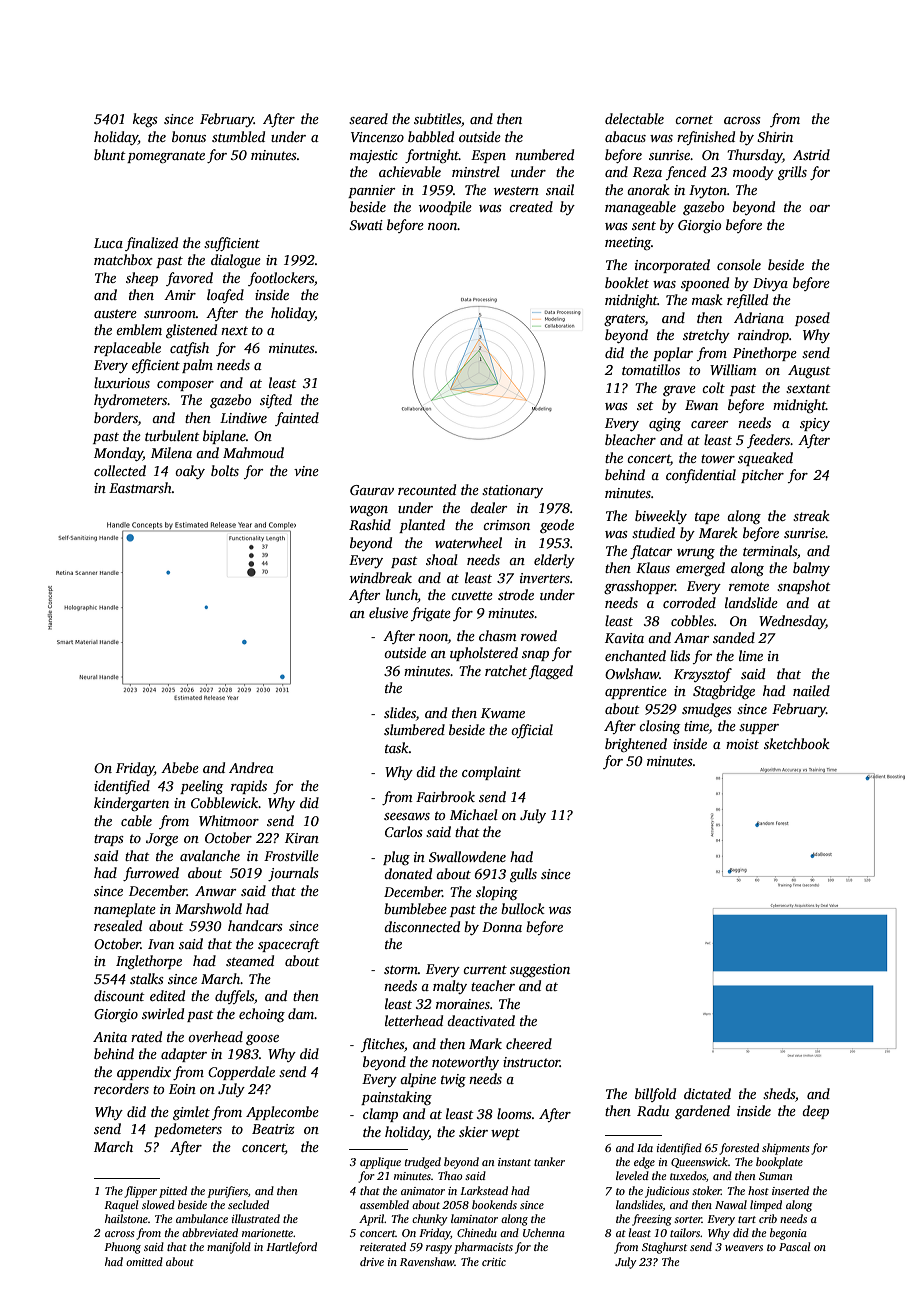 This image has width=924, height=1308. I want to click on Andrea, so click(251, 767).
